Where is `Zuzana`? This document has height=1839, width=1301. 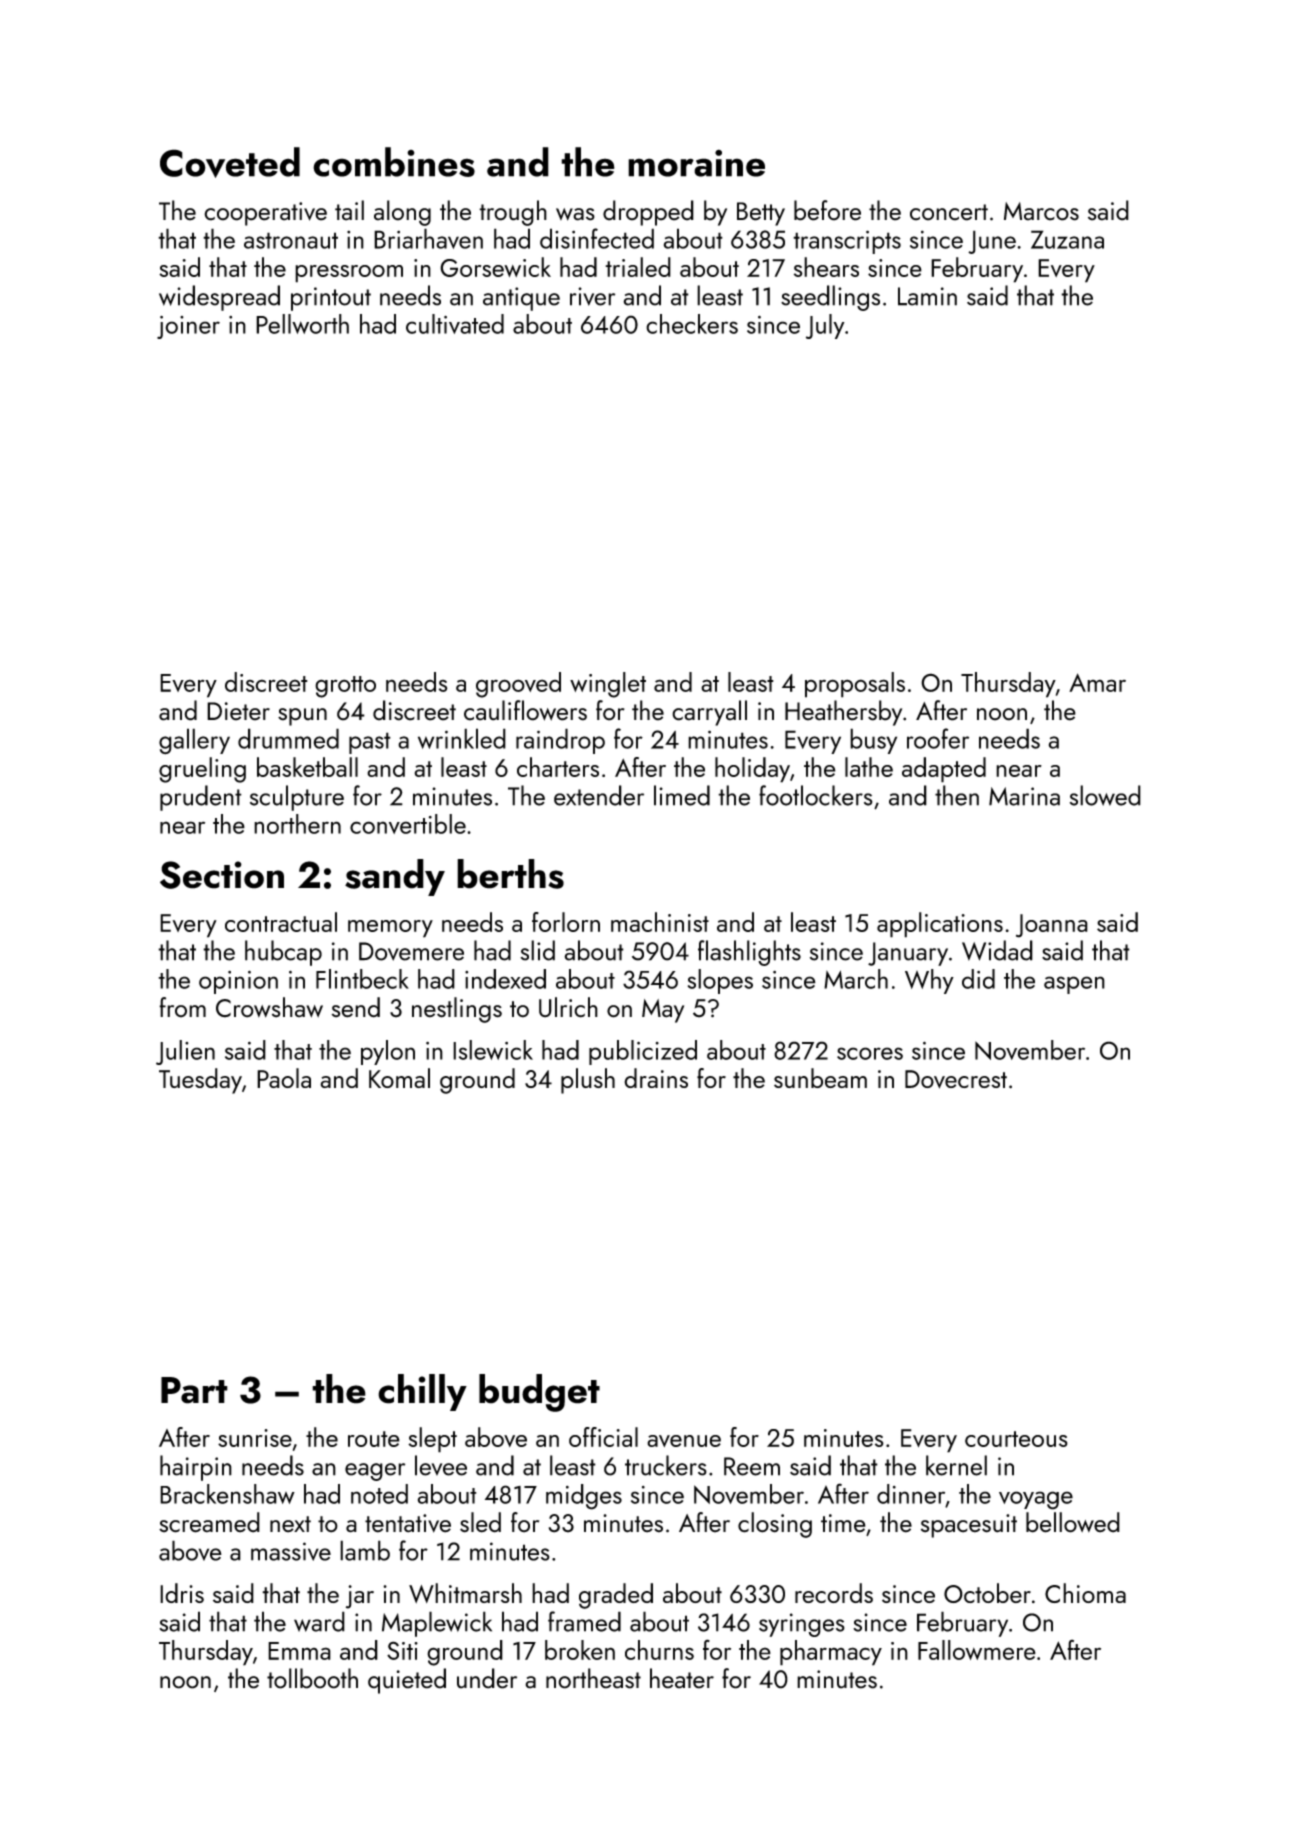 Zuzana is located at coordinates (1067, 239).
